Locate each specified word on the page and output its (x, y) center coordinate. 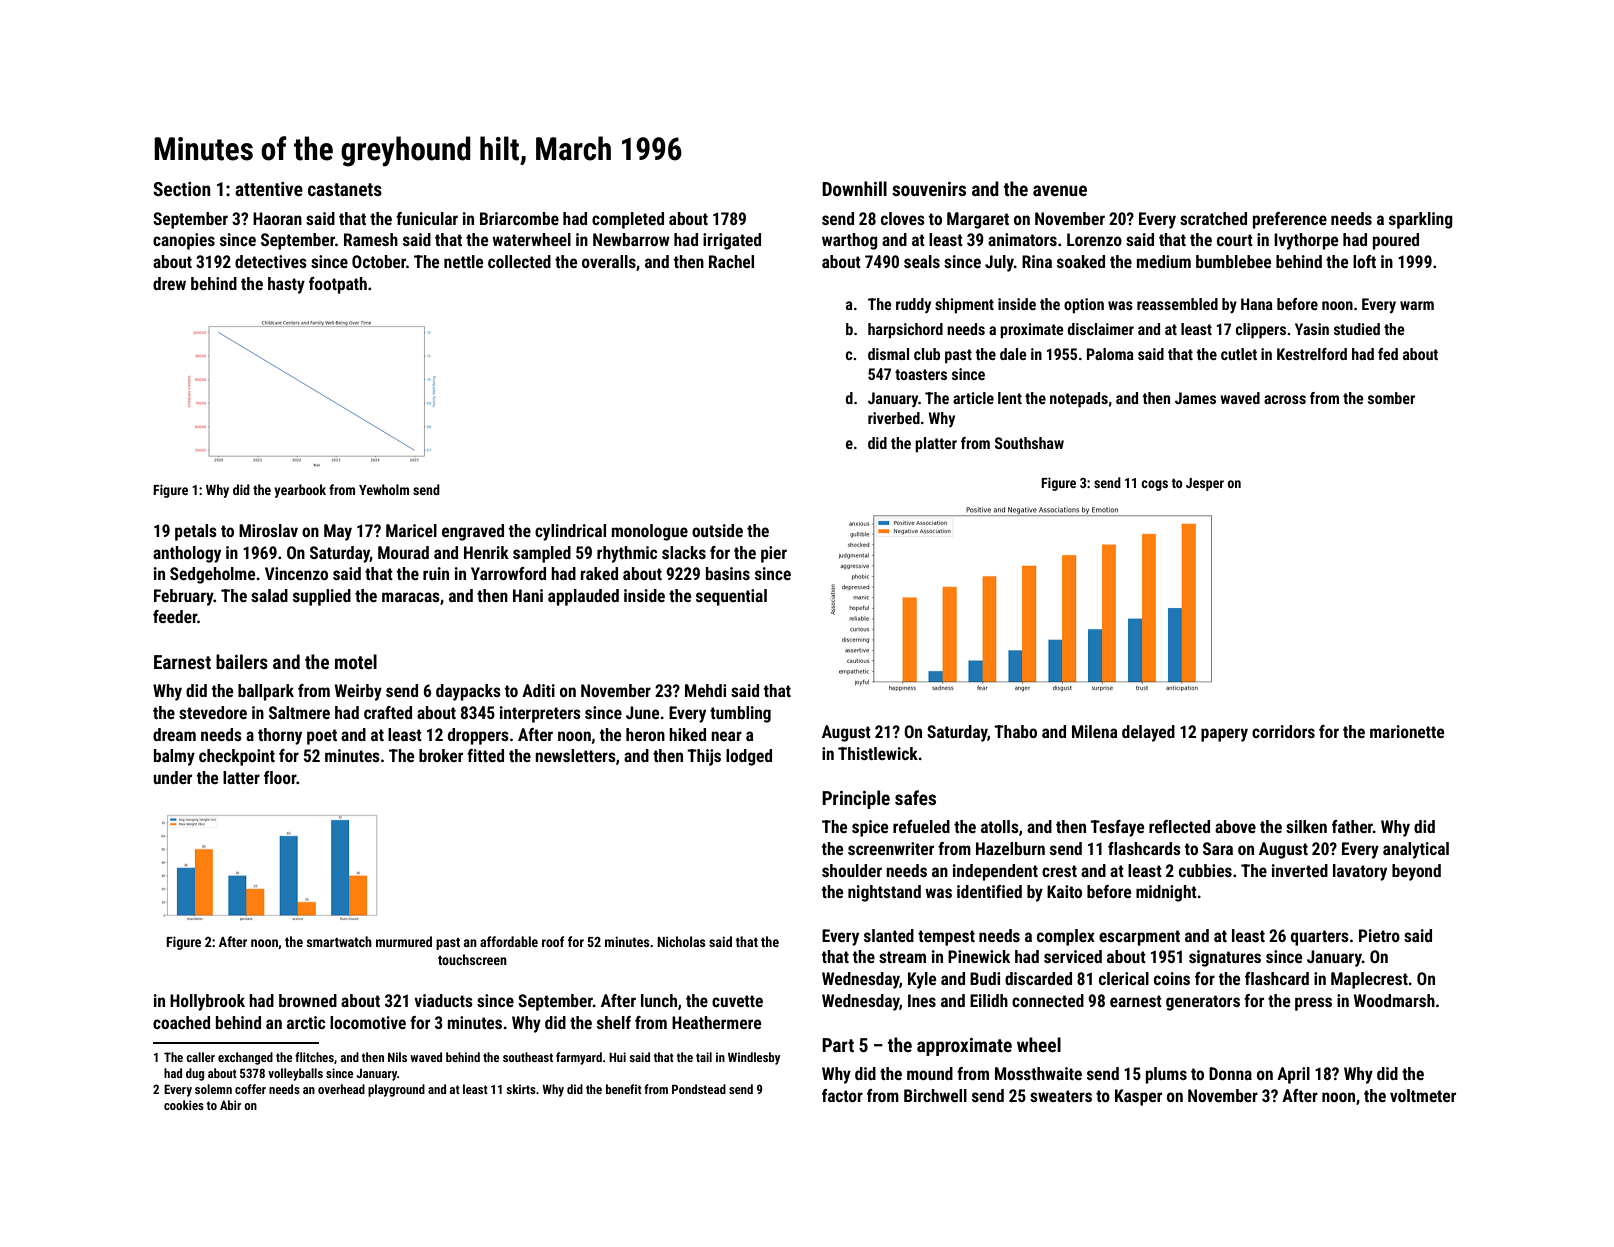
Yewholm (384, 489)
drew (169, 283)
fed (1388, 354)
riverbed (894, 418)
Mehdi (705, 690)
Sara (1218, 848)
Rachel (731, 261)
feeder (175, 616)
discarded (1038, 978)
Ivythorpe (1306, 241)
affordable (509, 941)
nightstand (884, 893)
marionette (1407, 731)
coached (181, 1022)
